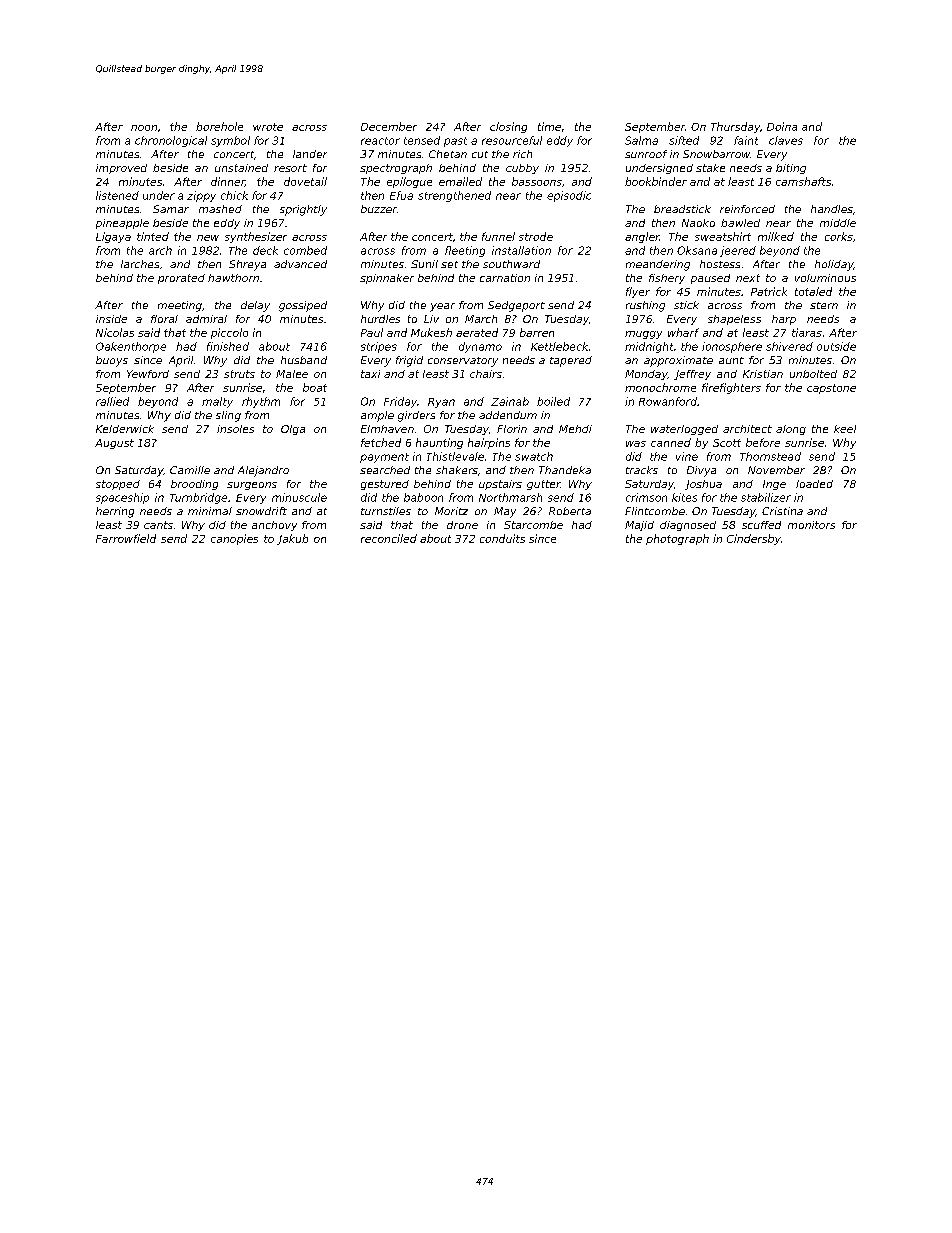 The image size is (952, 1233). Describe the element at coordinates (122, 224) in the page. I see `pineapple` at that location.
